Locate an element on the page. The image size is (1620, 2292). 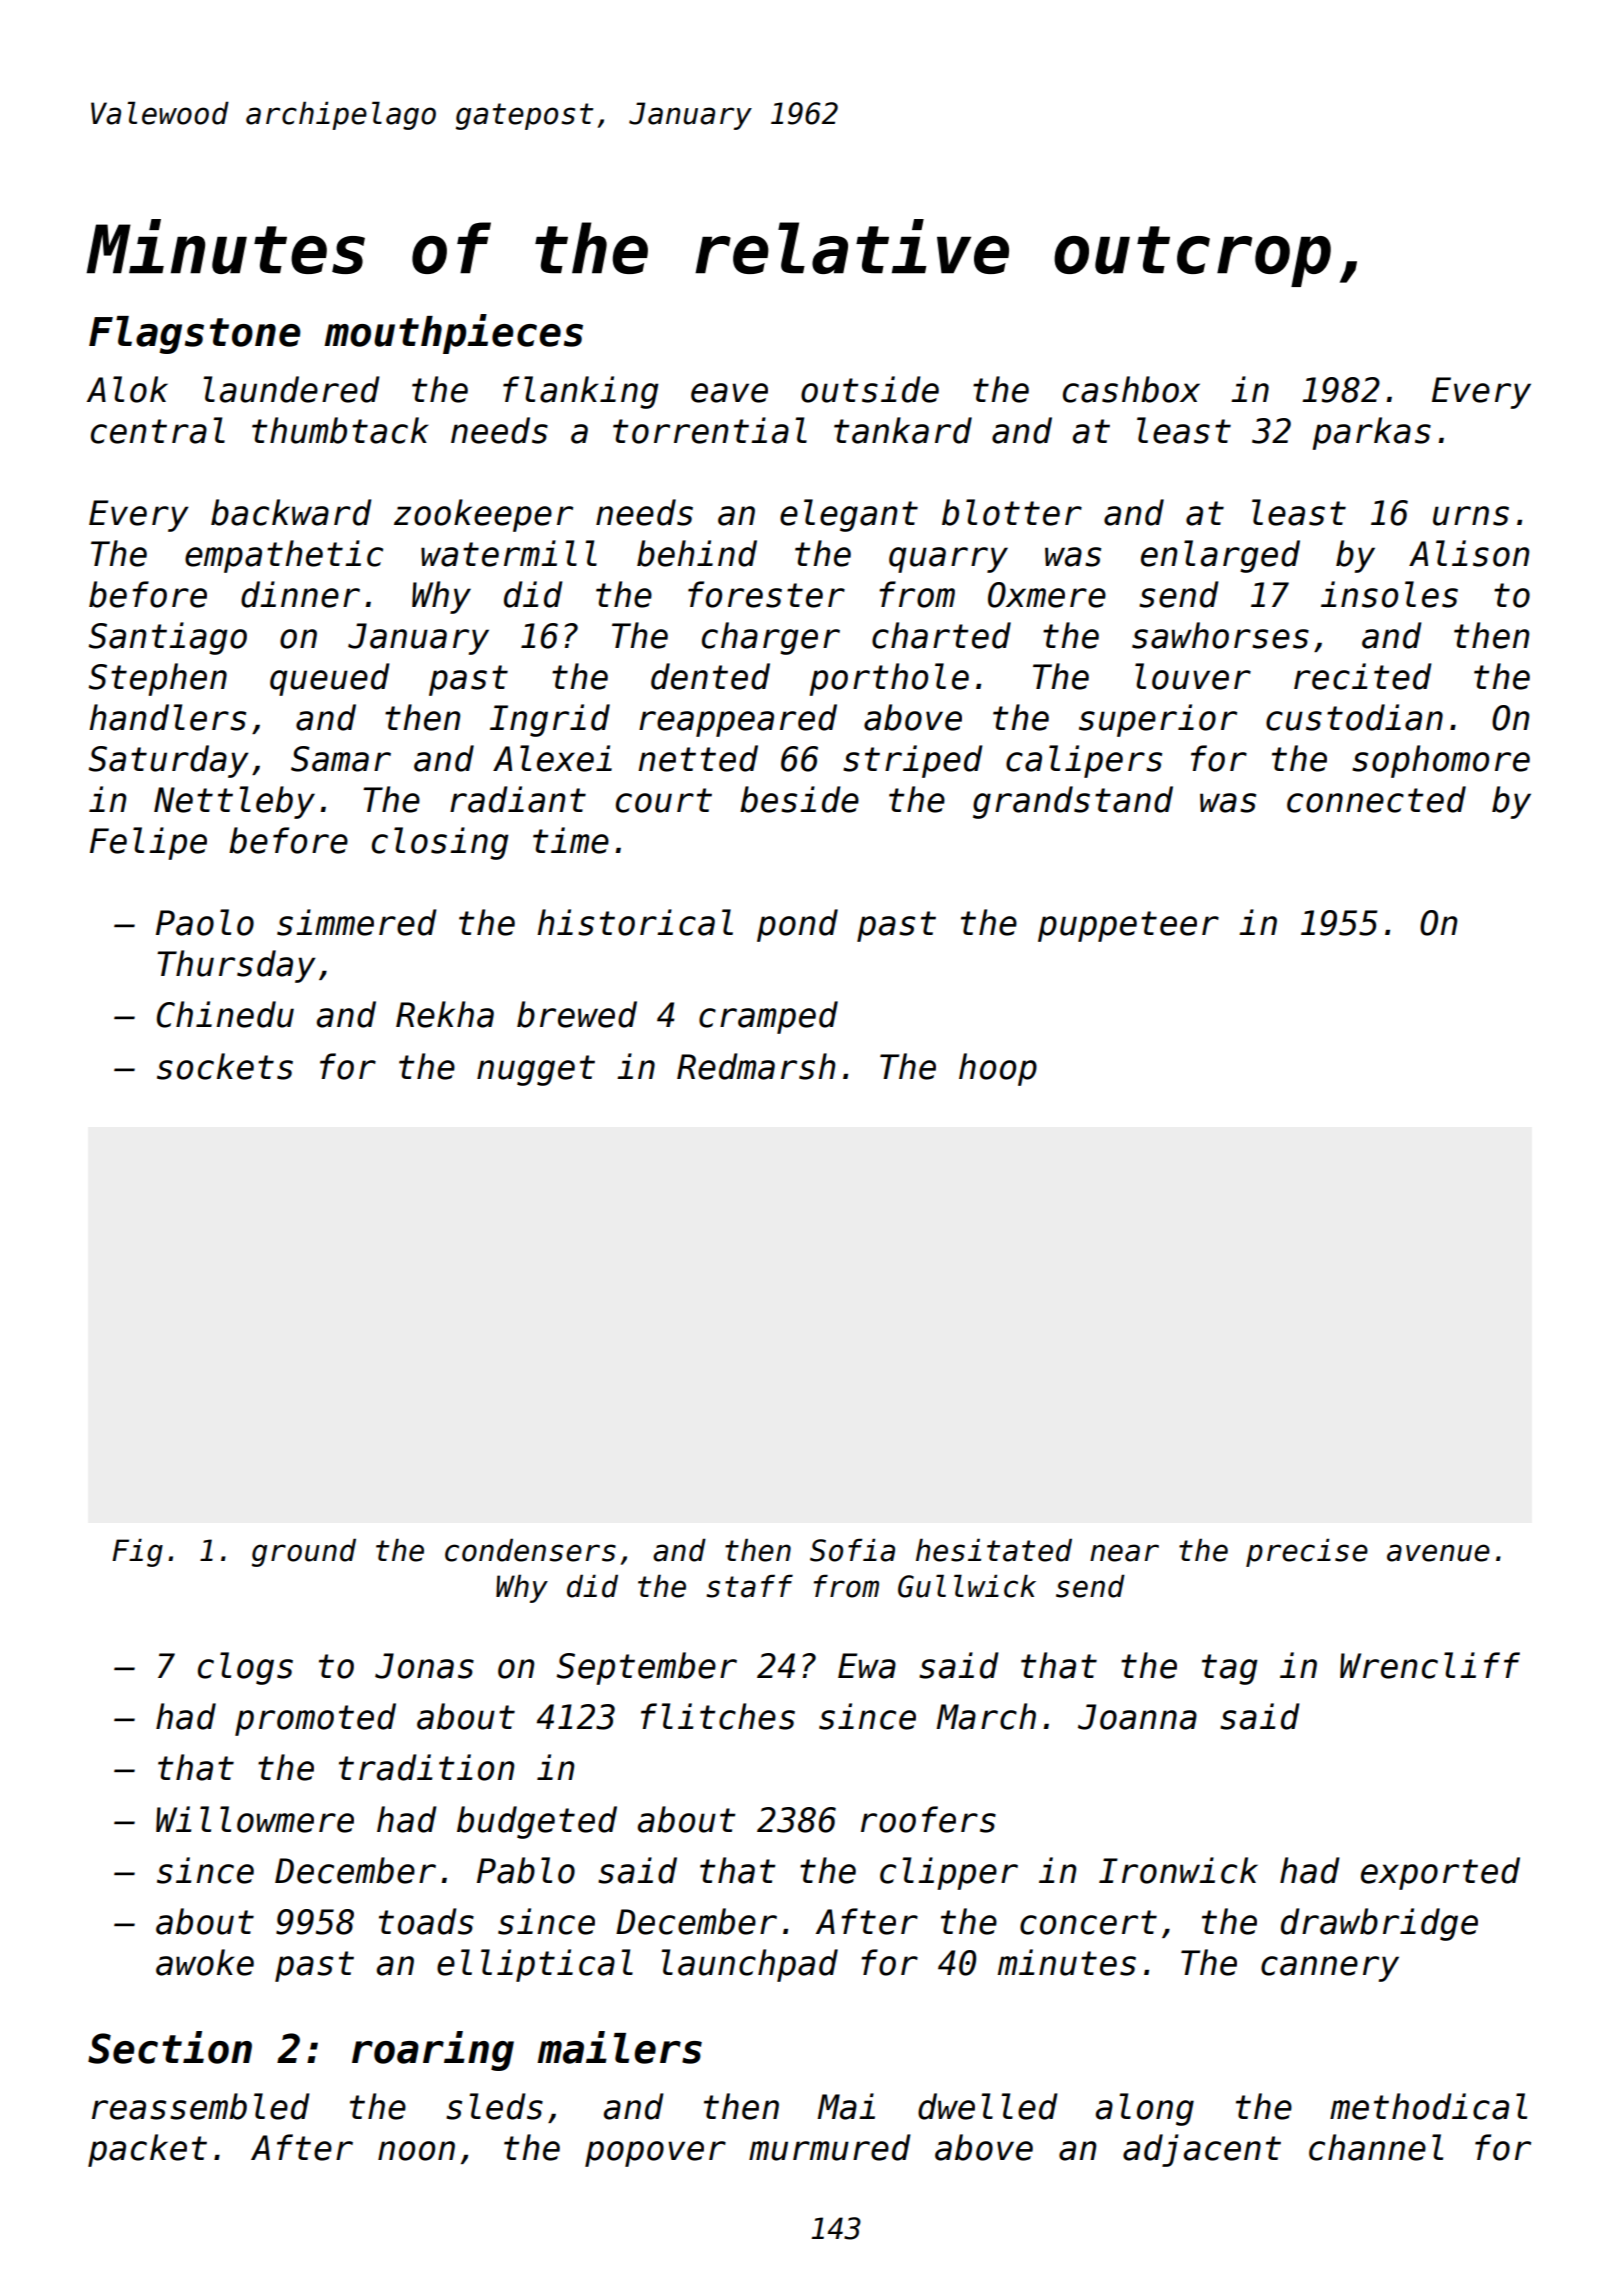
Flagstone is located at coordinates (195, 335).
